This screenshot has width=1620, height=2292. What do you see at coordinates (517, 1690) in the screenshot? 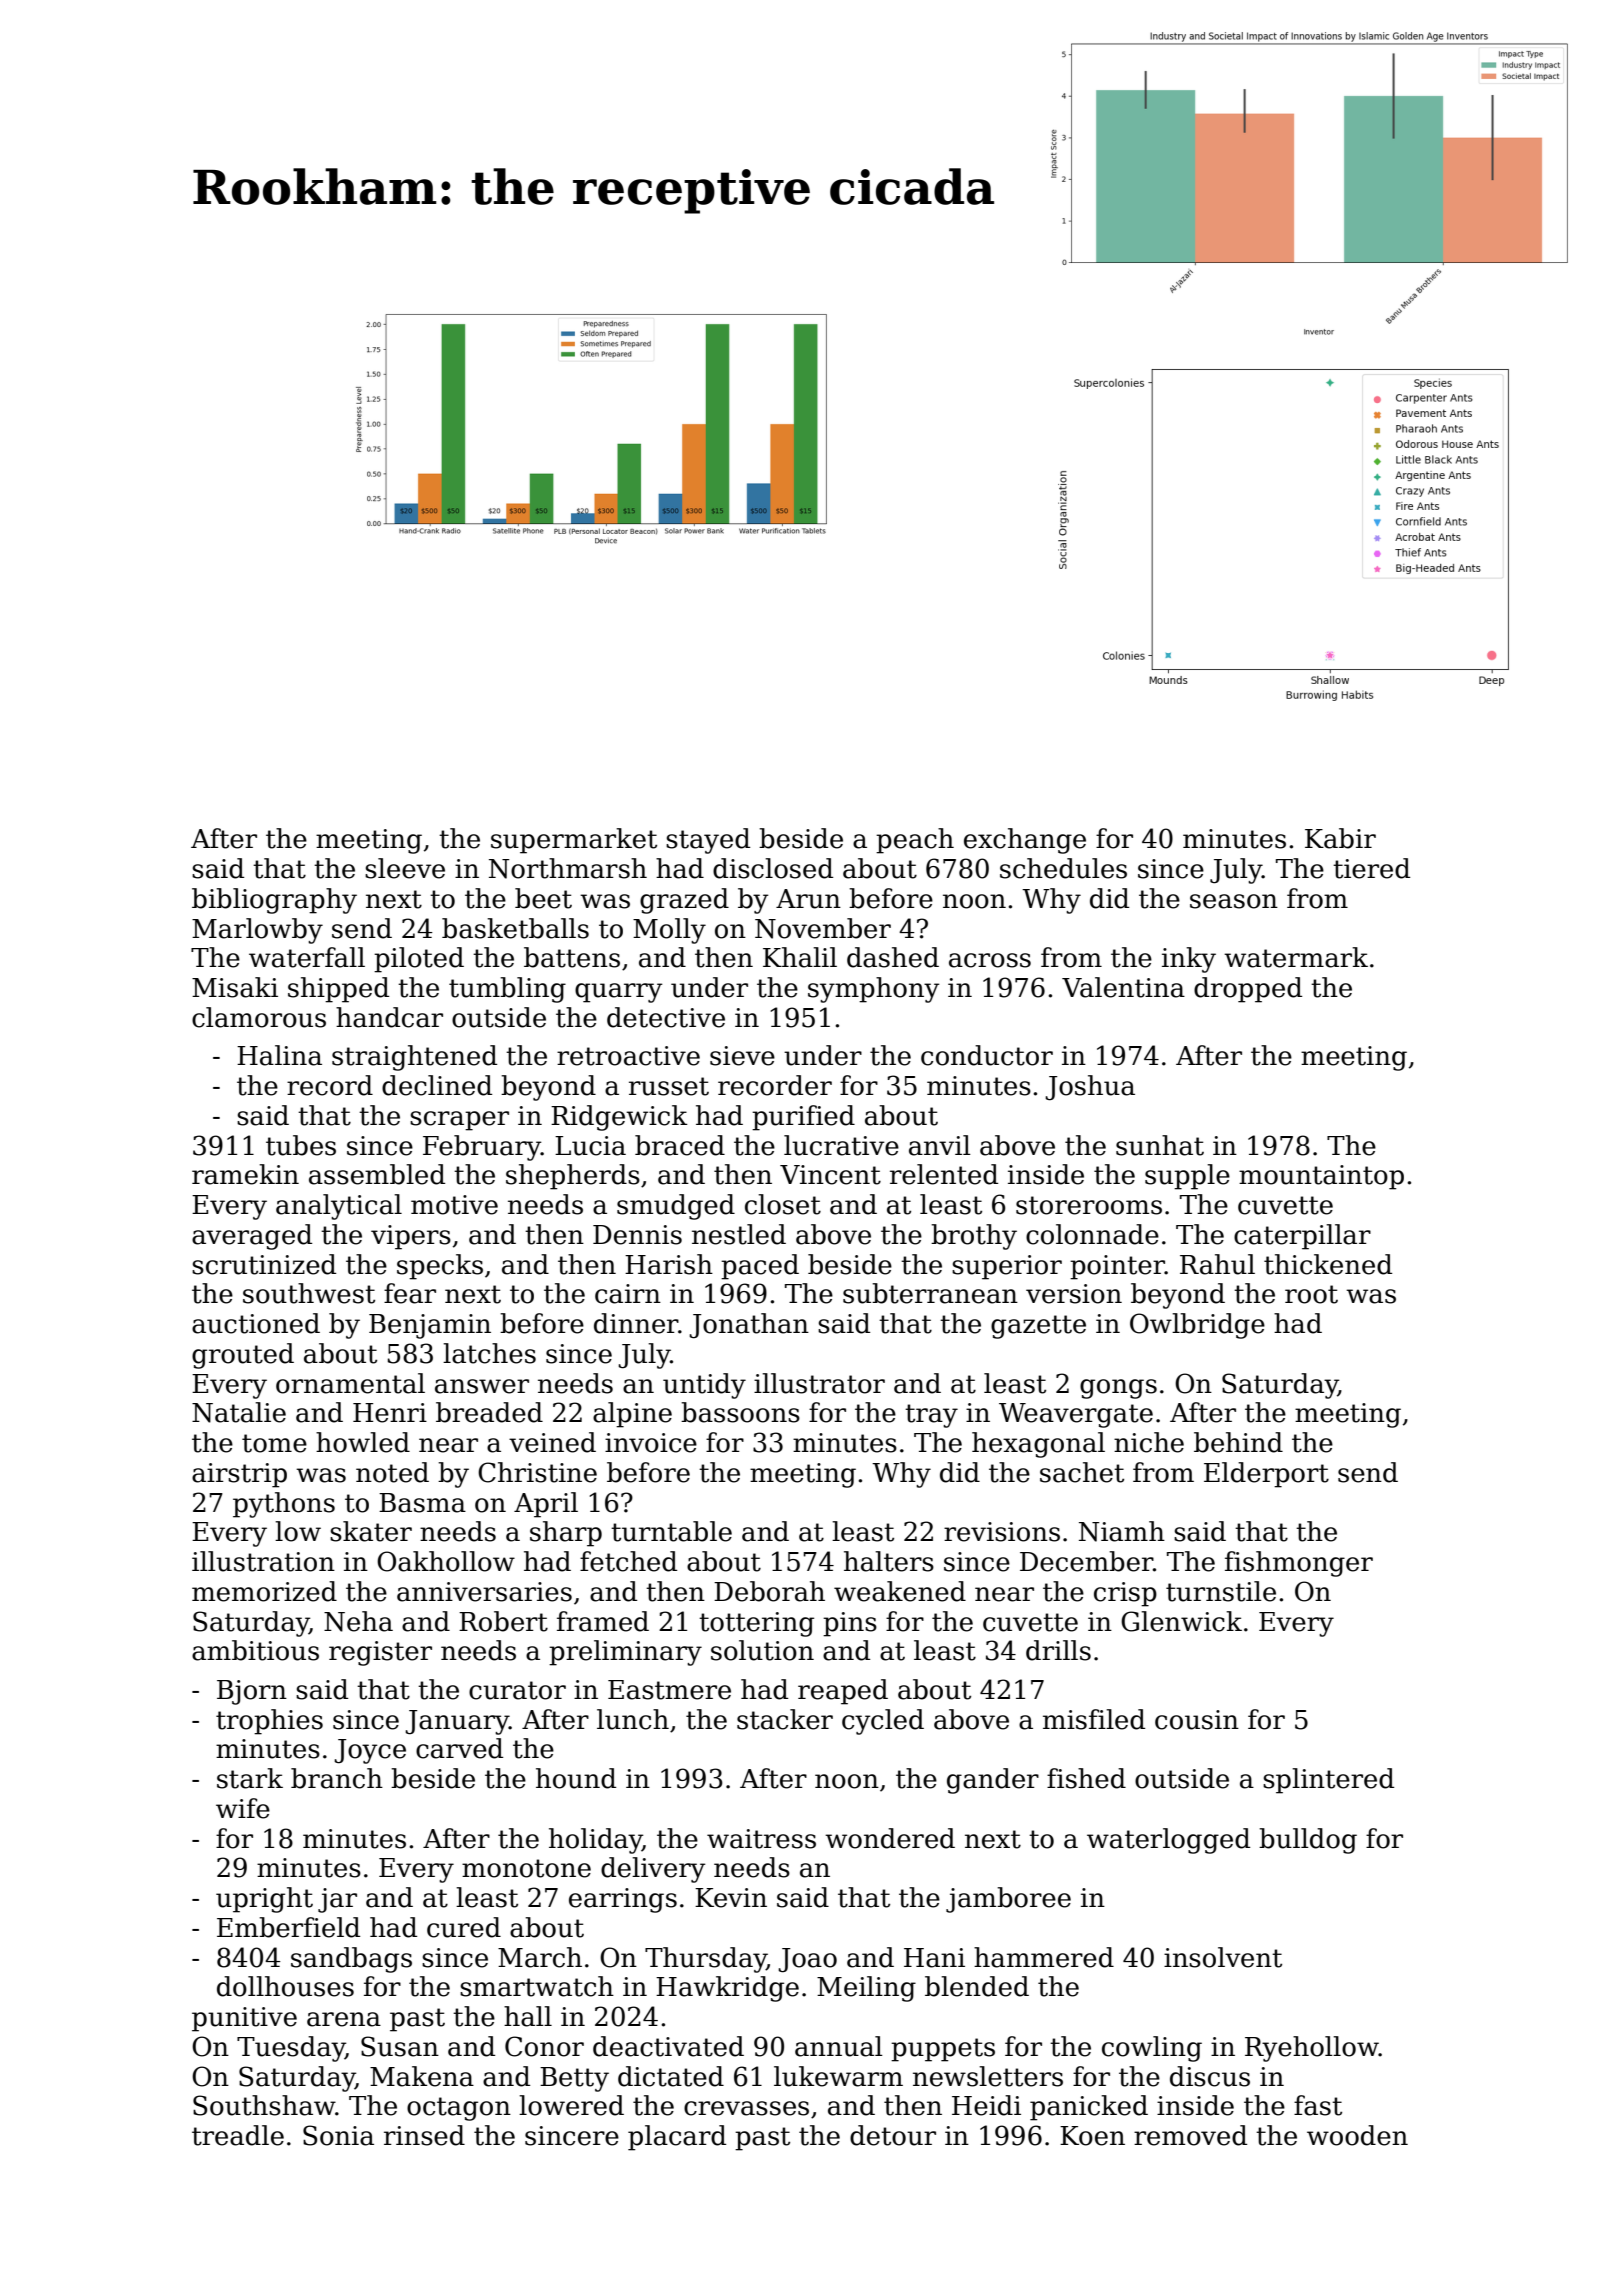
I see `curator` at bounding box center [517, 1690].
